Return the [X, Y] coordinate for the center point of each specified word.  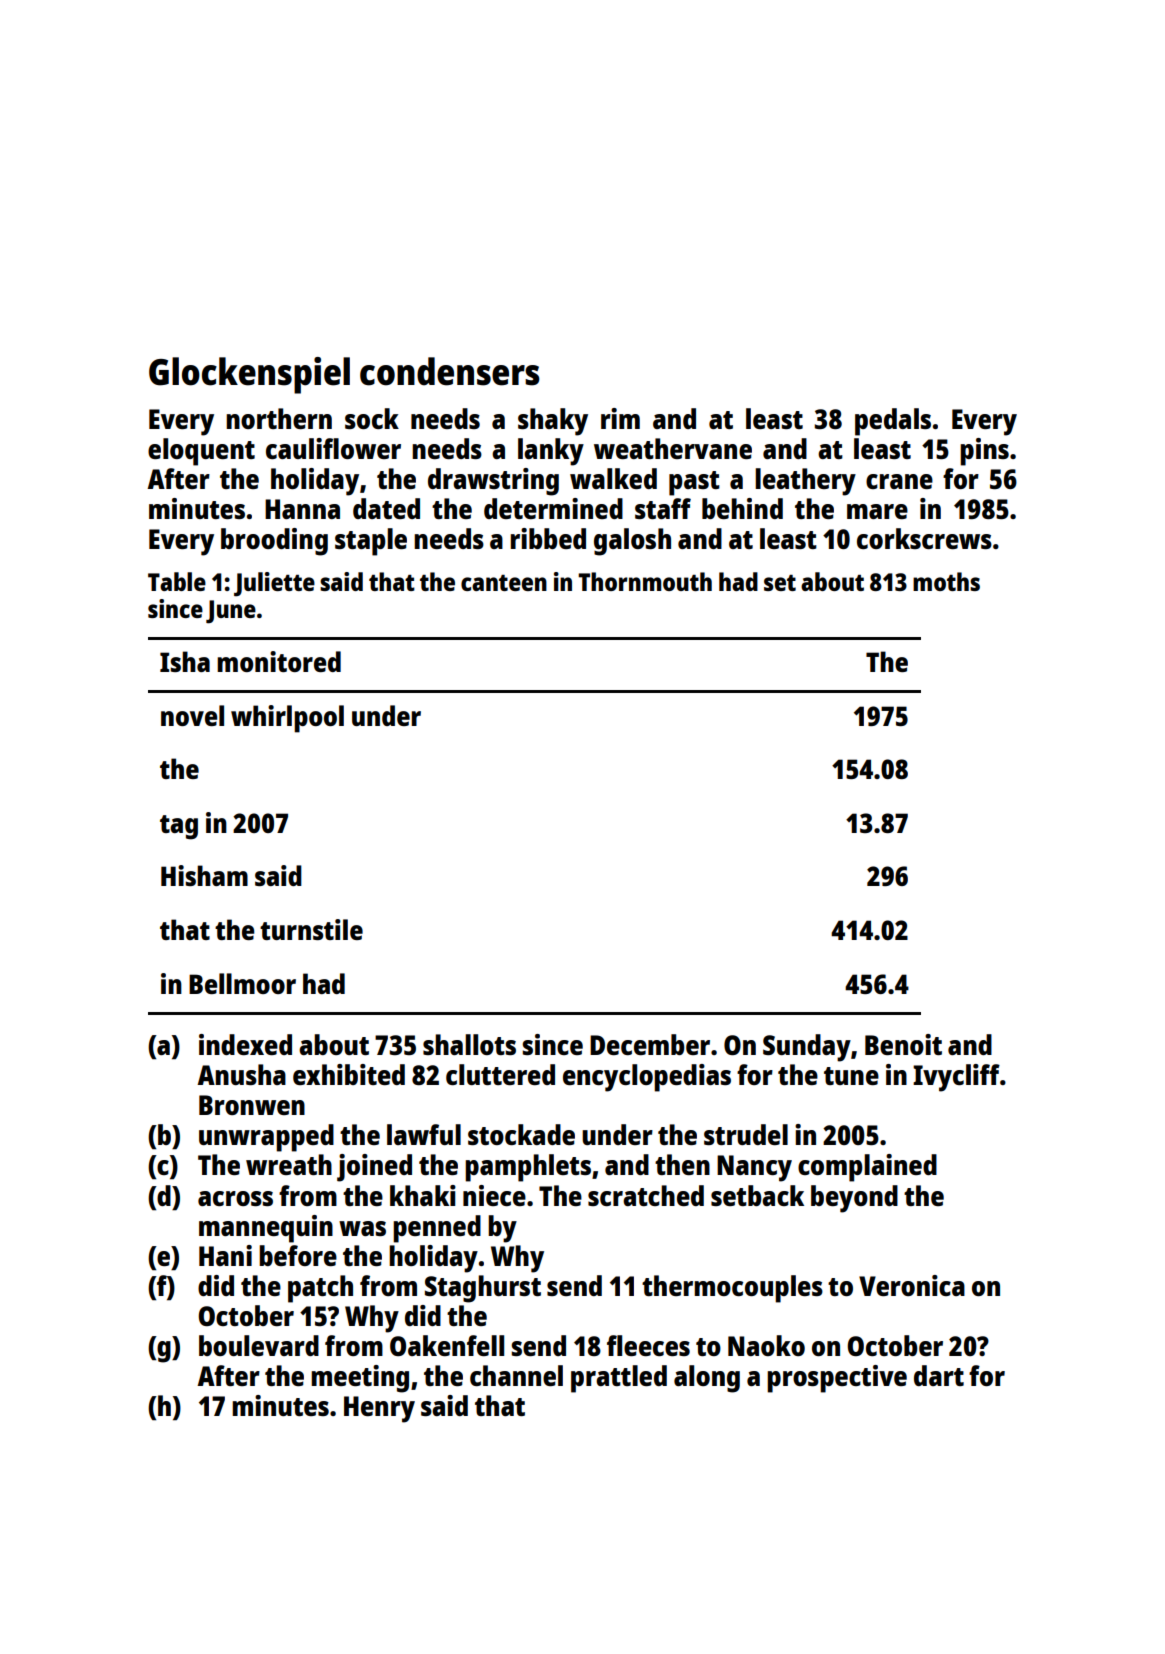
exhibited [349, 1074]
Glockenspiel [249, 375]
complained [867, 1168]
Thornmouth [645, 581]
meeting [360, 1379]
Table [177, 581]
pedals [893, 422]
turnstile [311, 929]
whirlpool [287, 719]
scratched [646, 1195]
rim [620, 418]
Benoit [903, 1044]
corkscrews [924, 538]
